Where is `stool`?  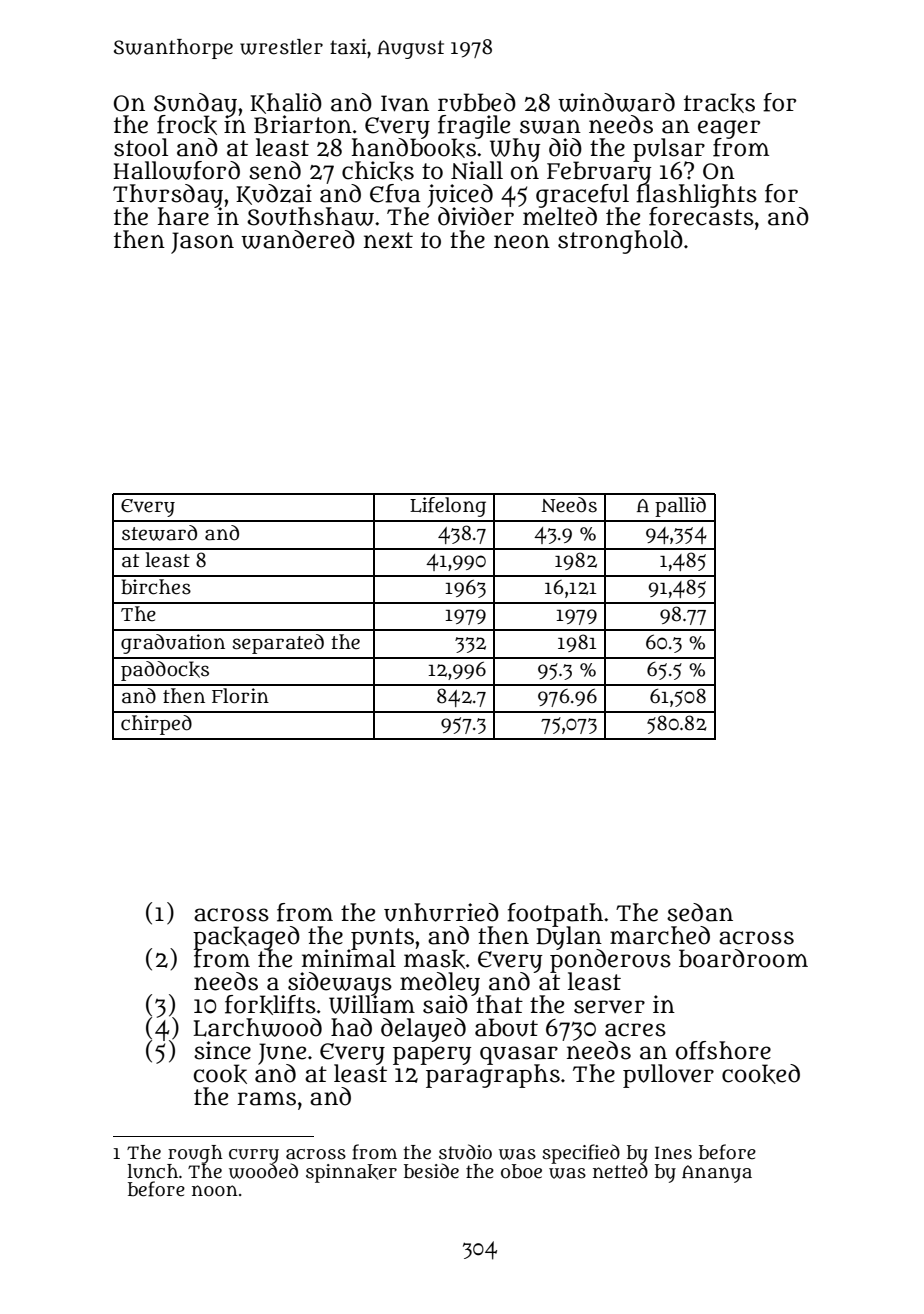
stool is located at coordinates (141, 147).
